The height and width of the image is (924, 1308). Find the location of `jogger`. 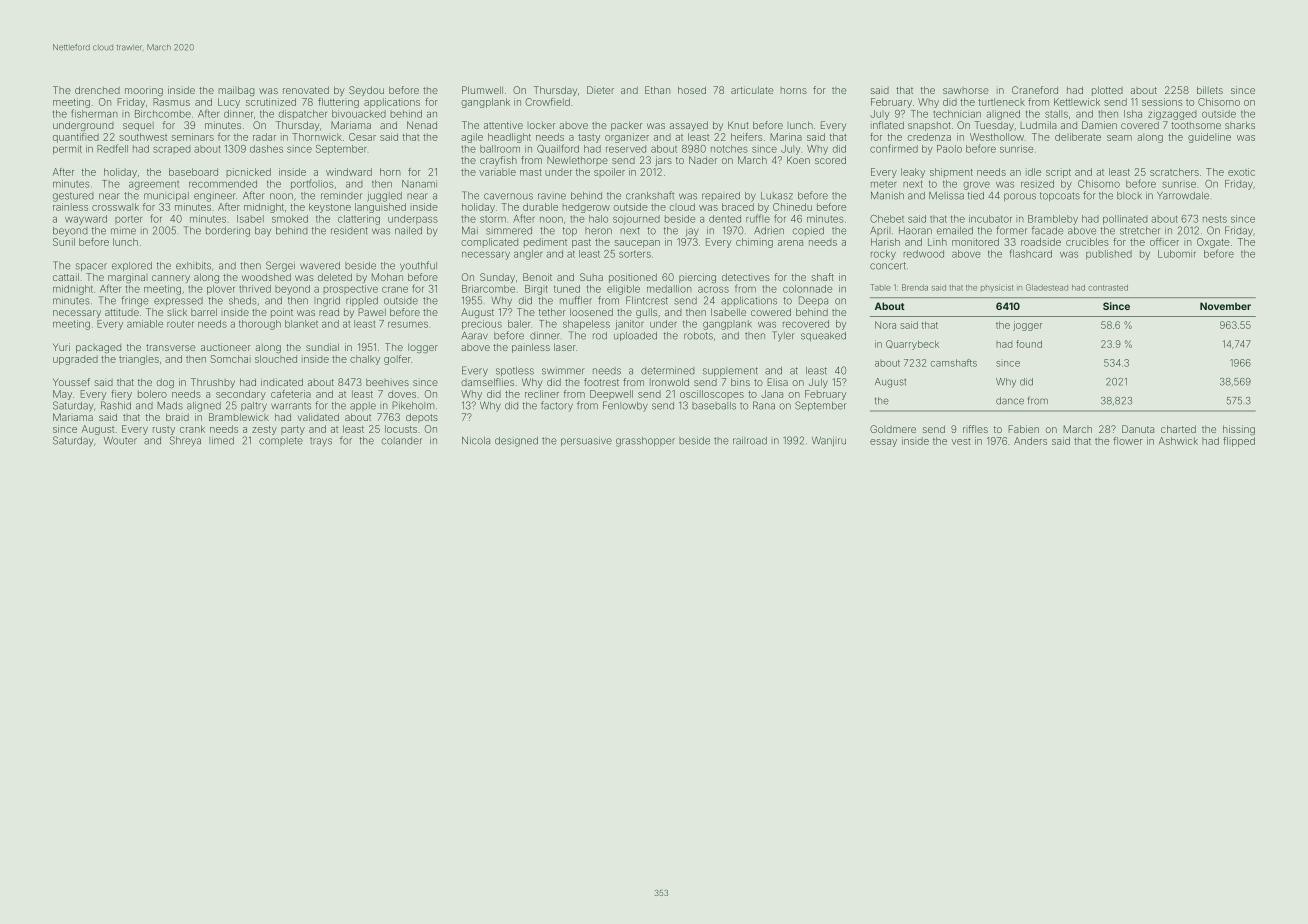

jogger is located at coordinates (1027, 326).
